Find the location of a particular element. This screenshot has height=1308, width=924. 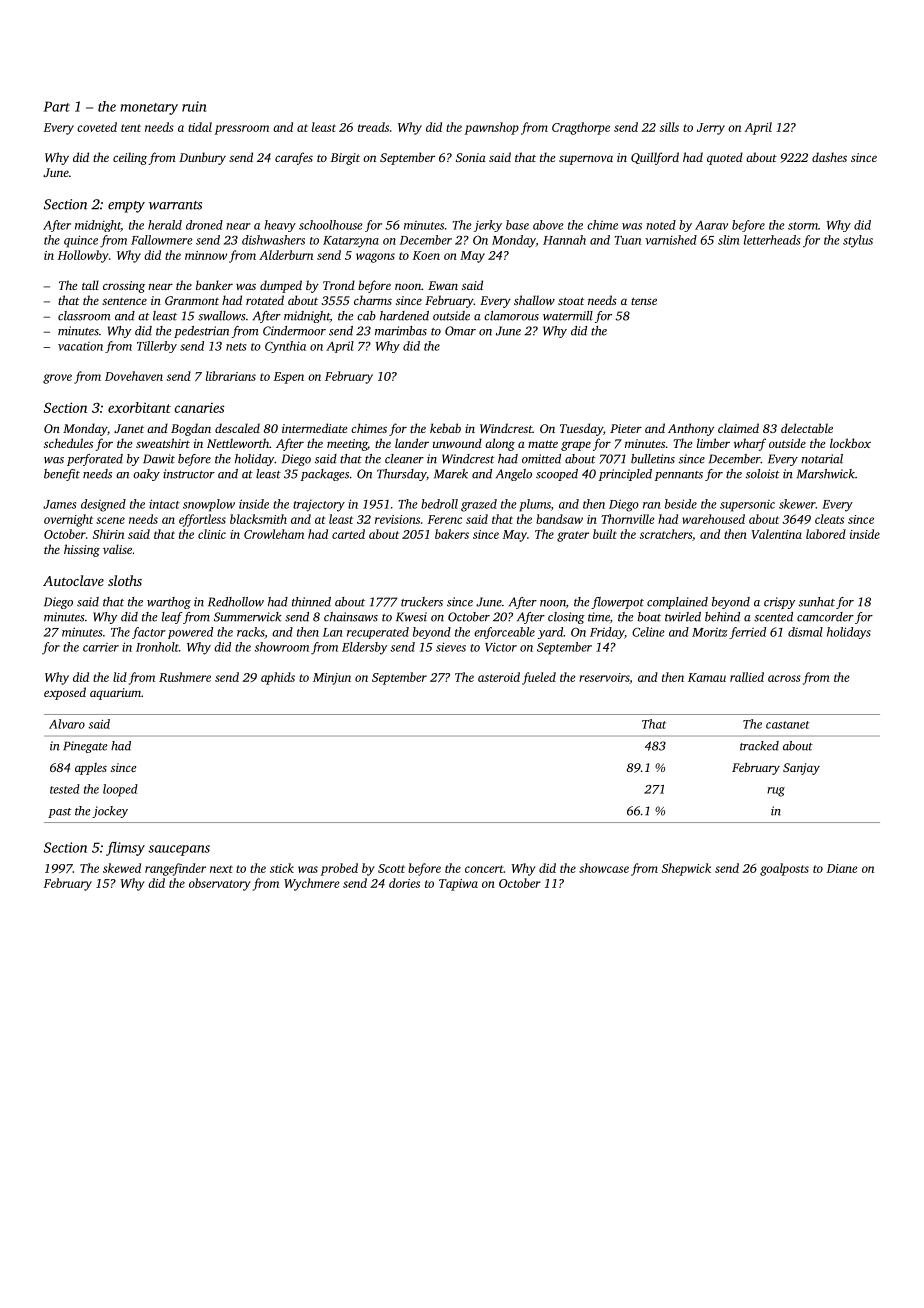

pennants is located at coordinates (679, 476).
